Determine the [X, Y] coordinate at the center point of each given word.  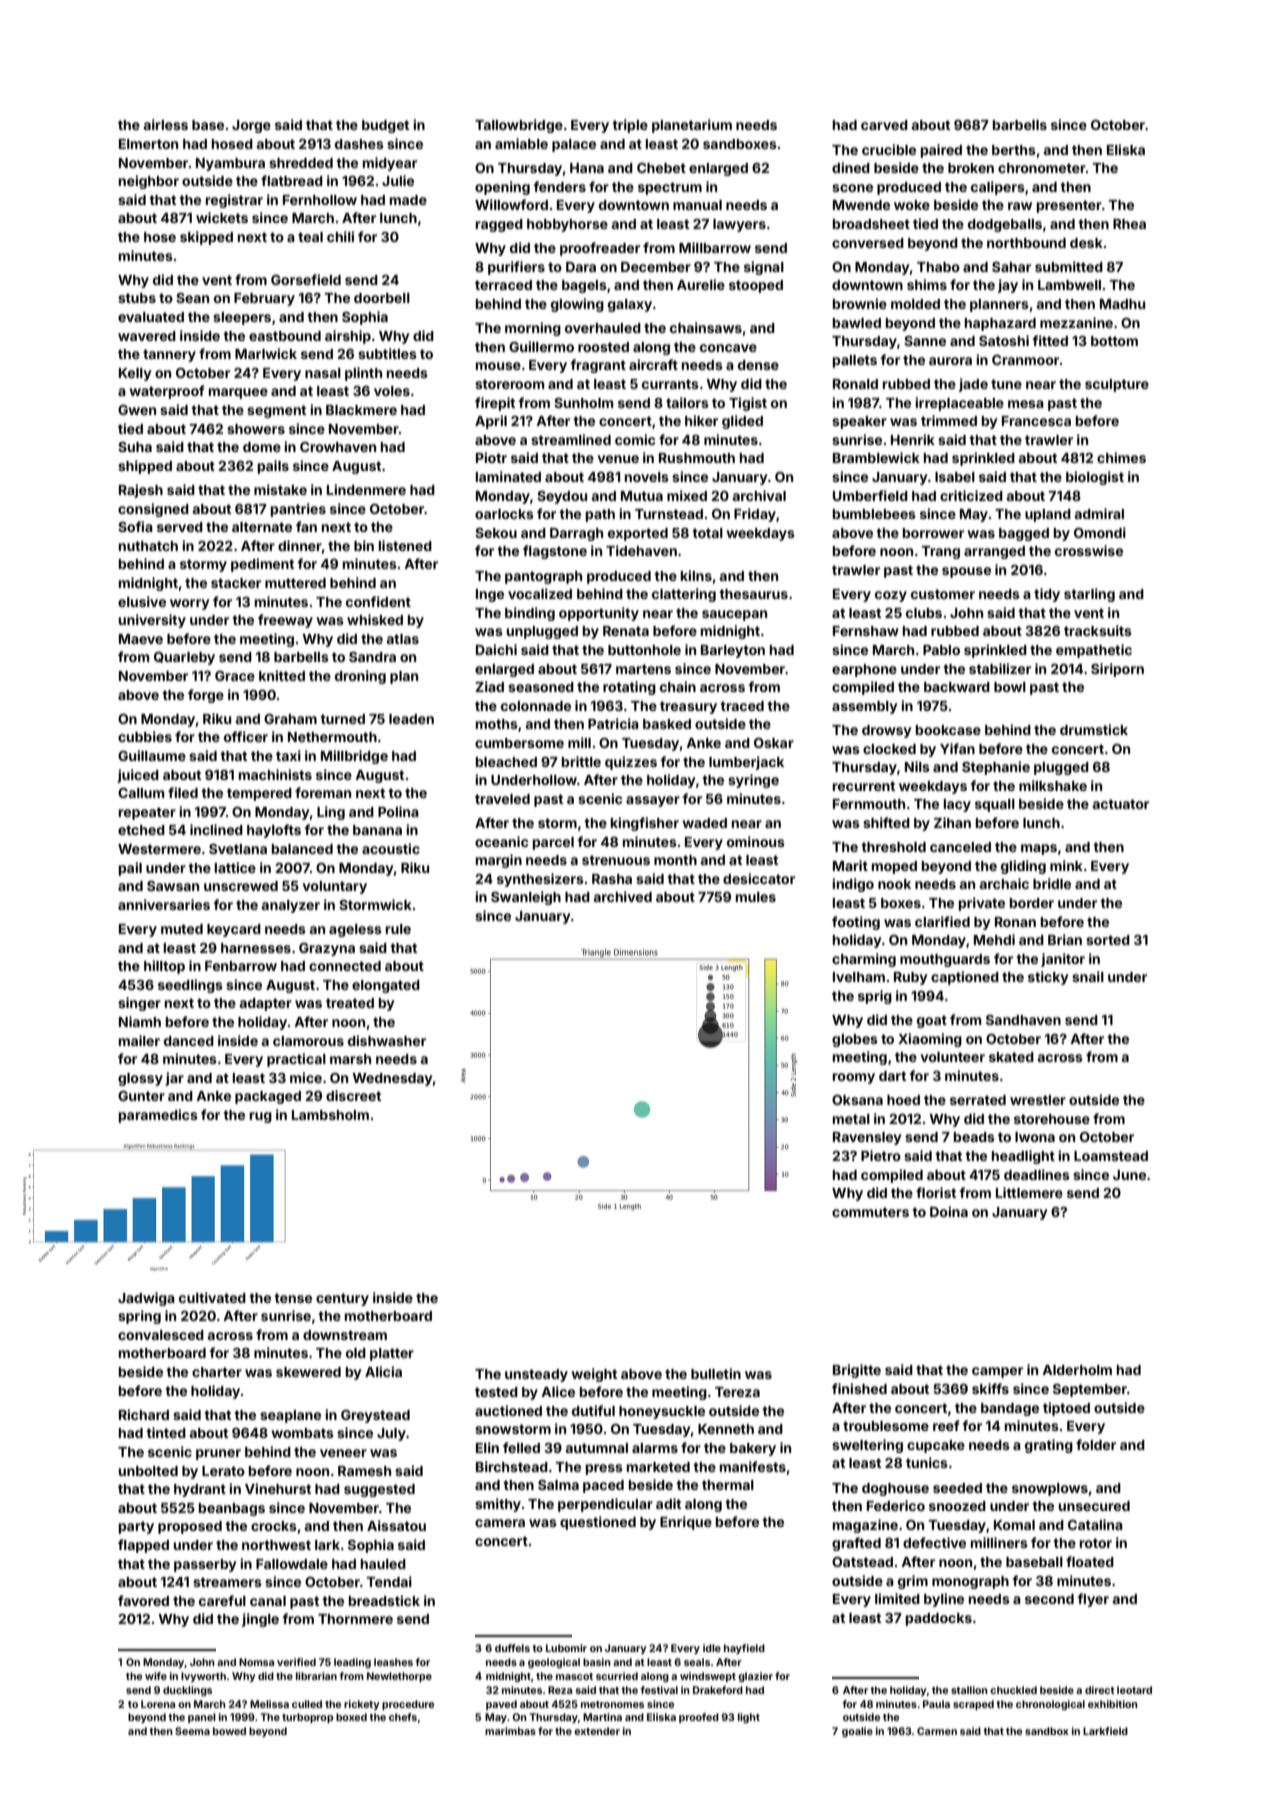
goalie [857, 1732]
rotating [629, 688]
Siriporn [1117, 670]
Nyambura [230, 164]
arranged [994, 552]
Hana [587, 168]
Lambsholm [330, 1115]
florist [936, 1192]
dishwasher [387, 1040]
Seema [192, 1731]
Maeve [141, 639]
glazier [755, 1677]
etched [141, 830]
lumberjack [746, 763]
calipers [998, 188]
